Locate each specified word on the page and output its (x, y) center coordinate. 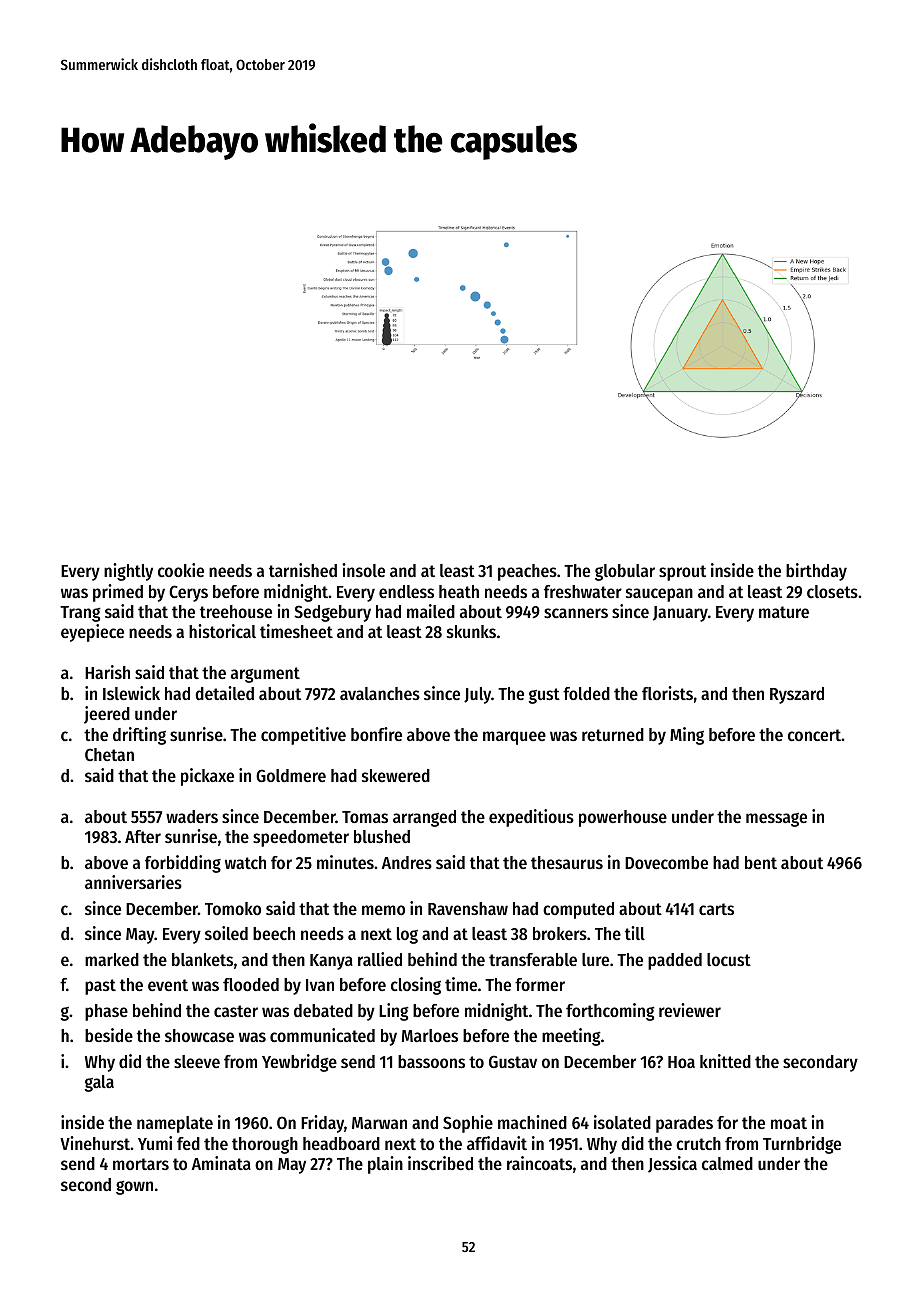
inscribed (440, 1163)
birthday (816, 572)
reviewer (690, 1010)
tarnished (303, 570)
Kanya (331, 962)
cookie (181, 570)
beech (274, 933)
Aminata (221, 1163)
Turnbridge (802, 1145)
